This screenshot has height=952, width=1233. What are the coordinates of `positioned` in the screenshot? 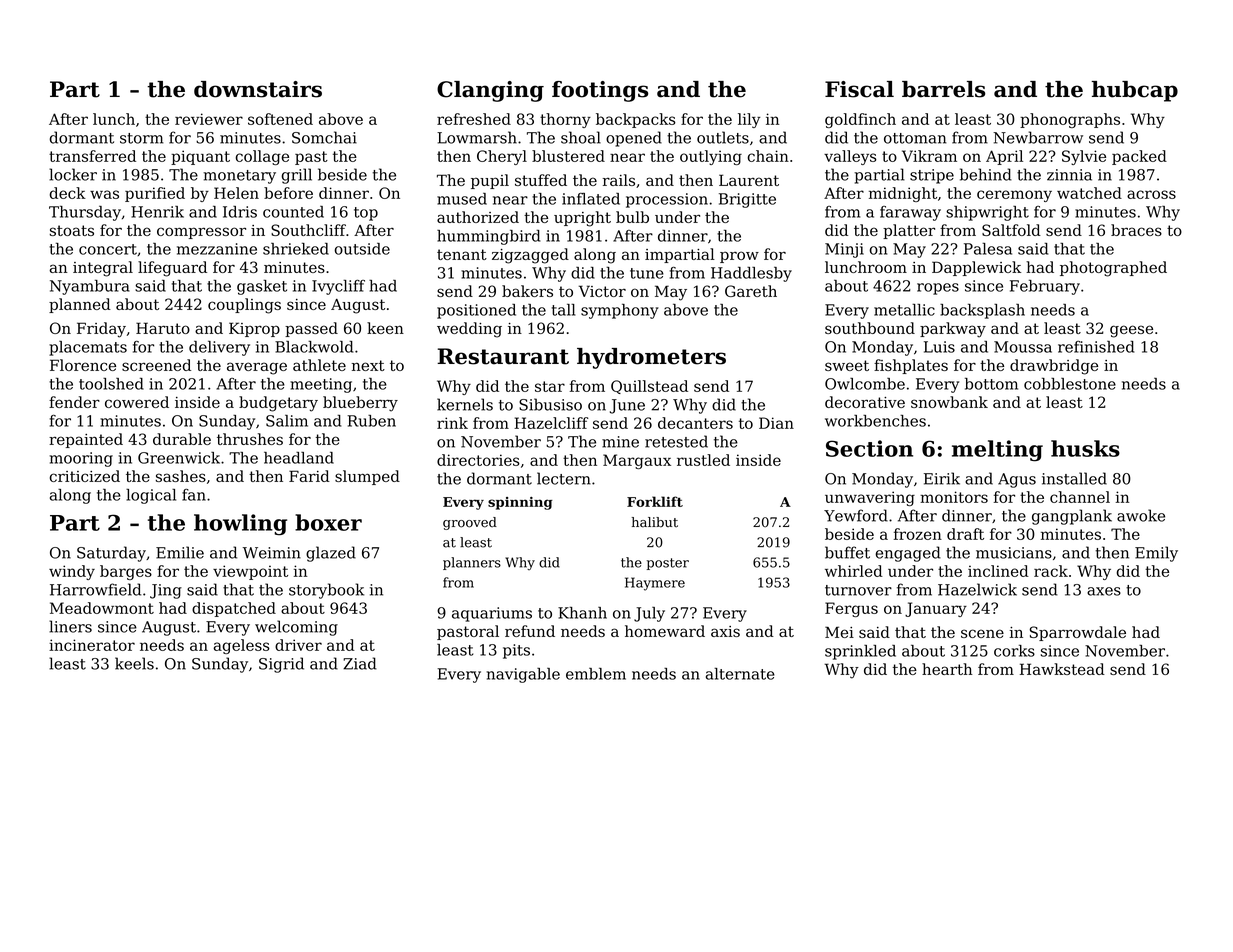 It's located at (476, 311).
